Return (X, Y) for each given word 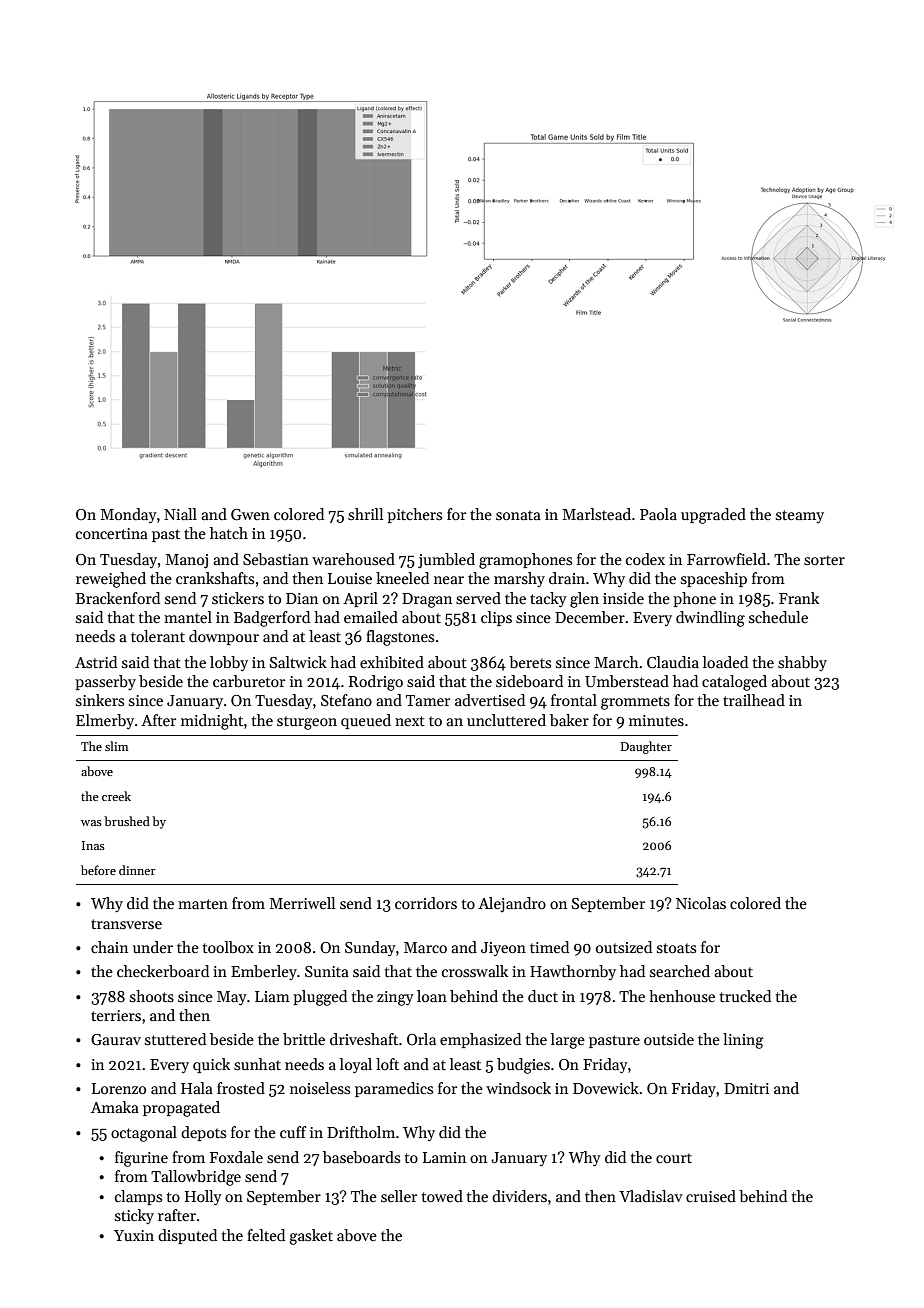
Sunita (327, 971)
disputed (187, 1236)
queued (366, 721)
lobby (229, 663)
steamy (800, 516)
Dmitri (746, 1088)
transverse (126, 924)
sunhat (257, 1064)
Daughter (646, 747)
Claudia (673, 662)
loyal (356, 1065)
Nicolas (701, 903)
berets (530, 662)
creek (116, 796)
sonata (518, 515)
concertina (112, 533)
